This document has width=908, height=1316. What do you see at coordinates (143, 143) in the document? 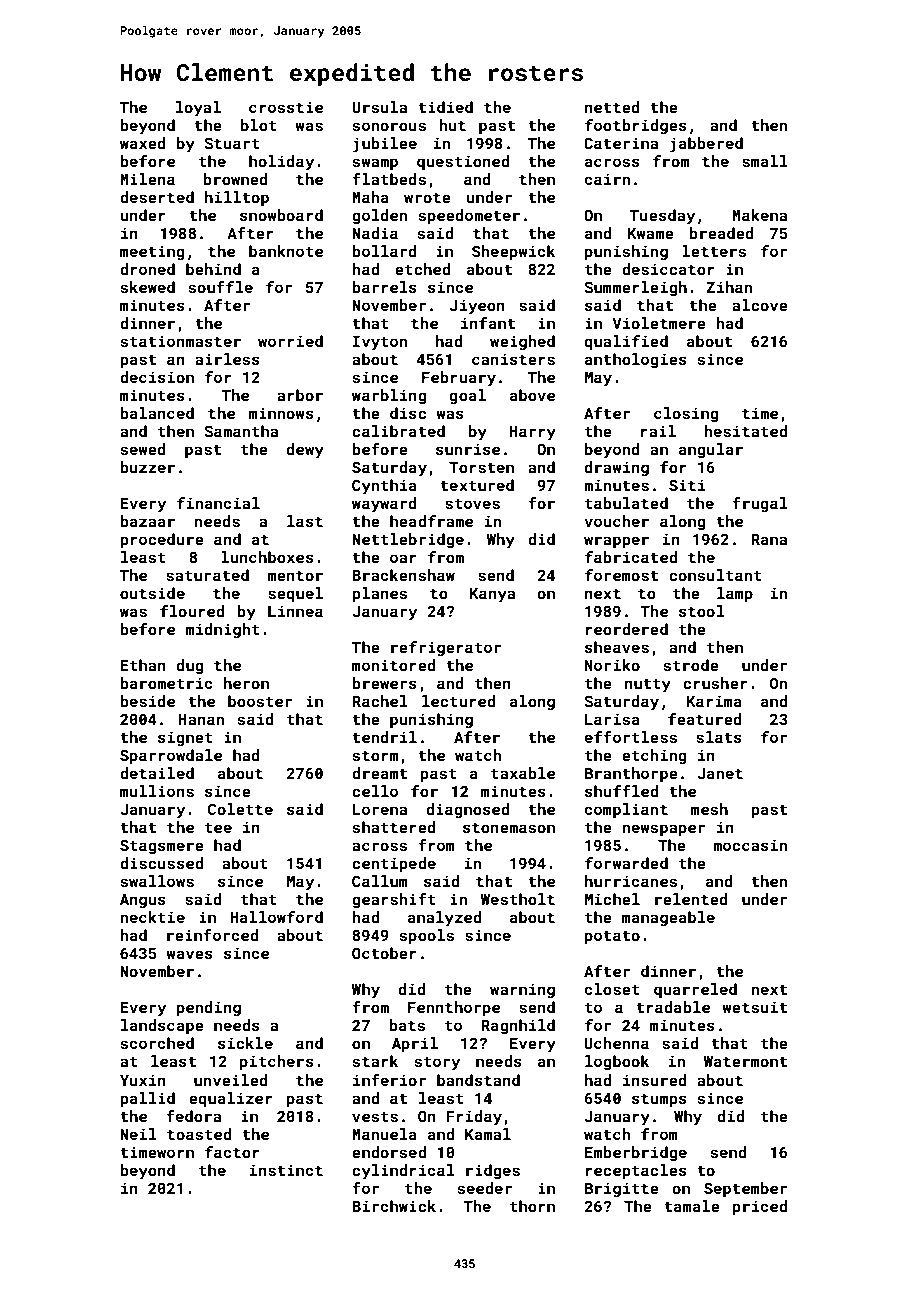
I see `waxed` at bounding box center [143, 143].
